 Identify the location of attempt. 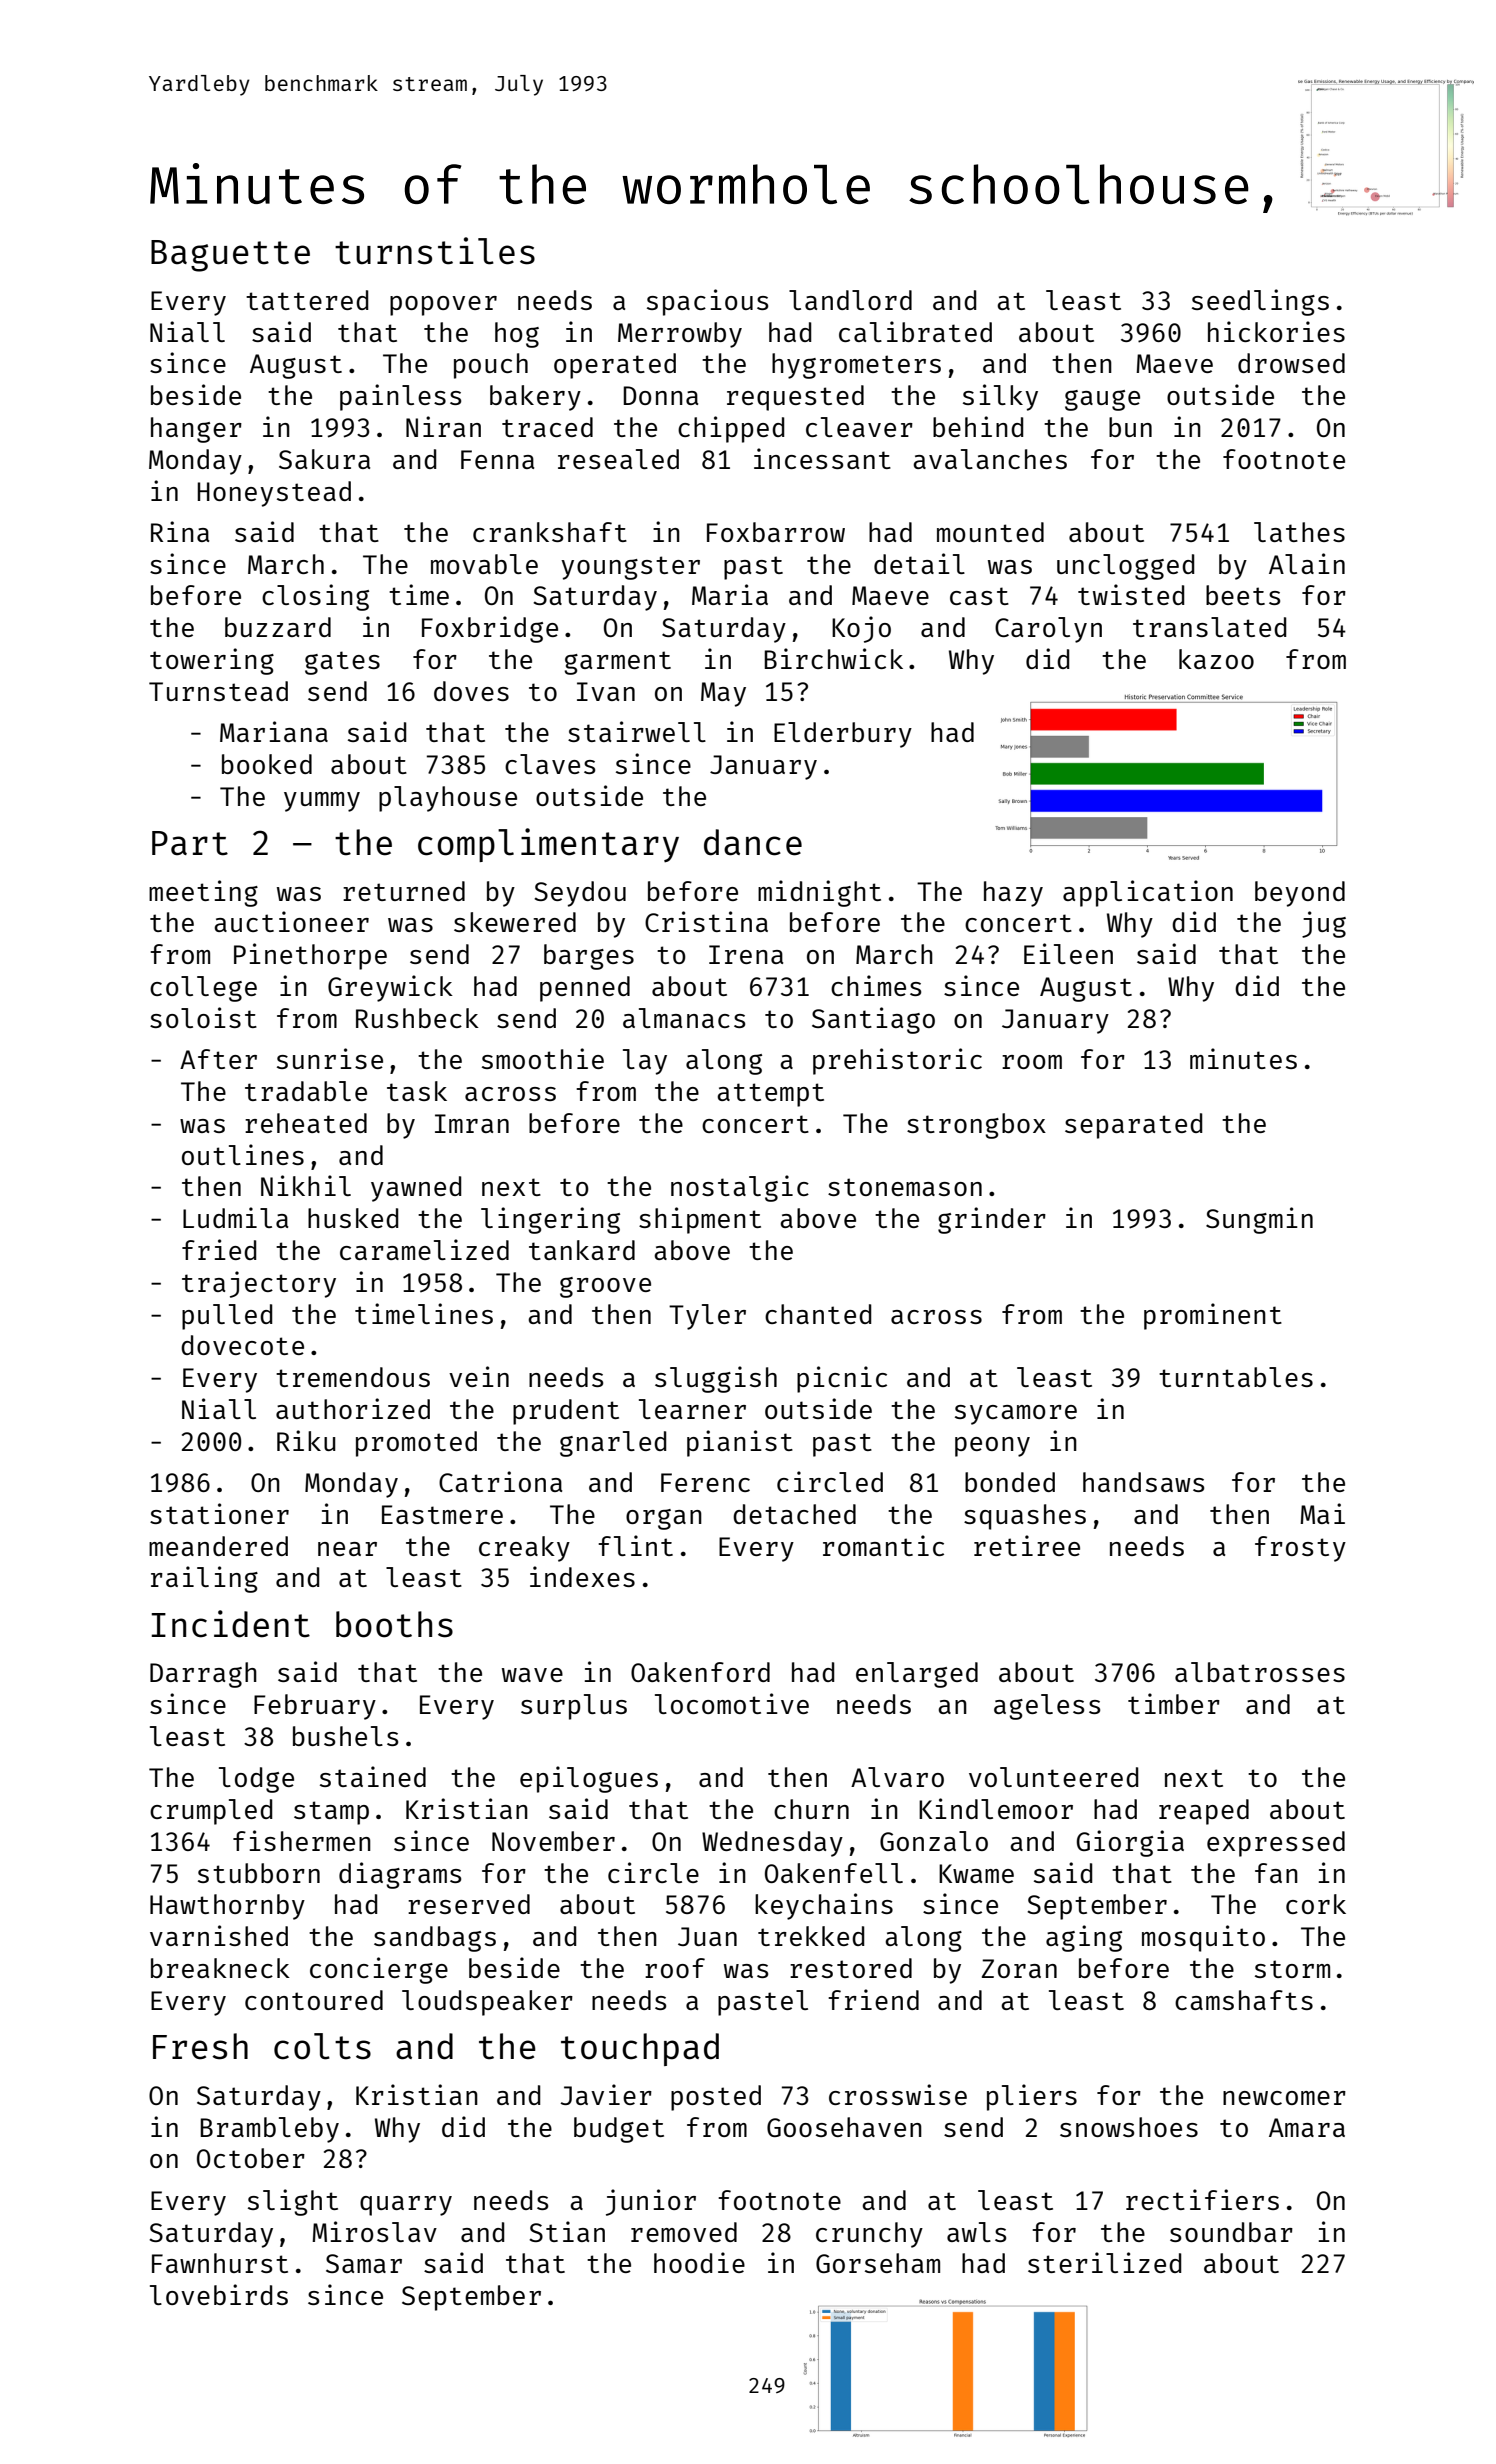
(770, 1095).
